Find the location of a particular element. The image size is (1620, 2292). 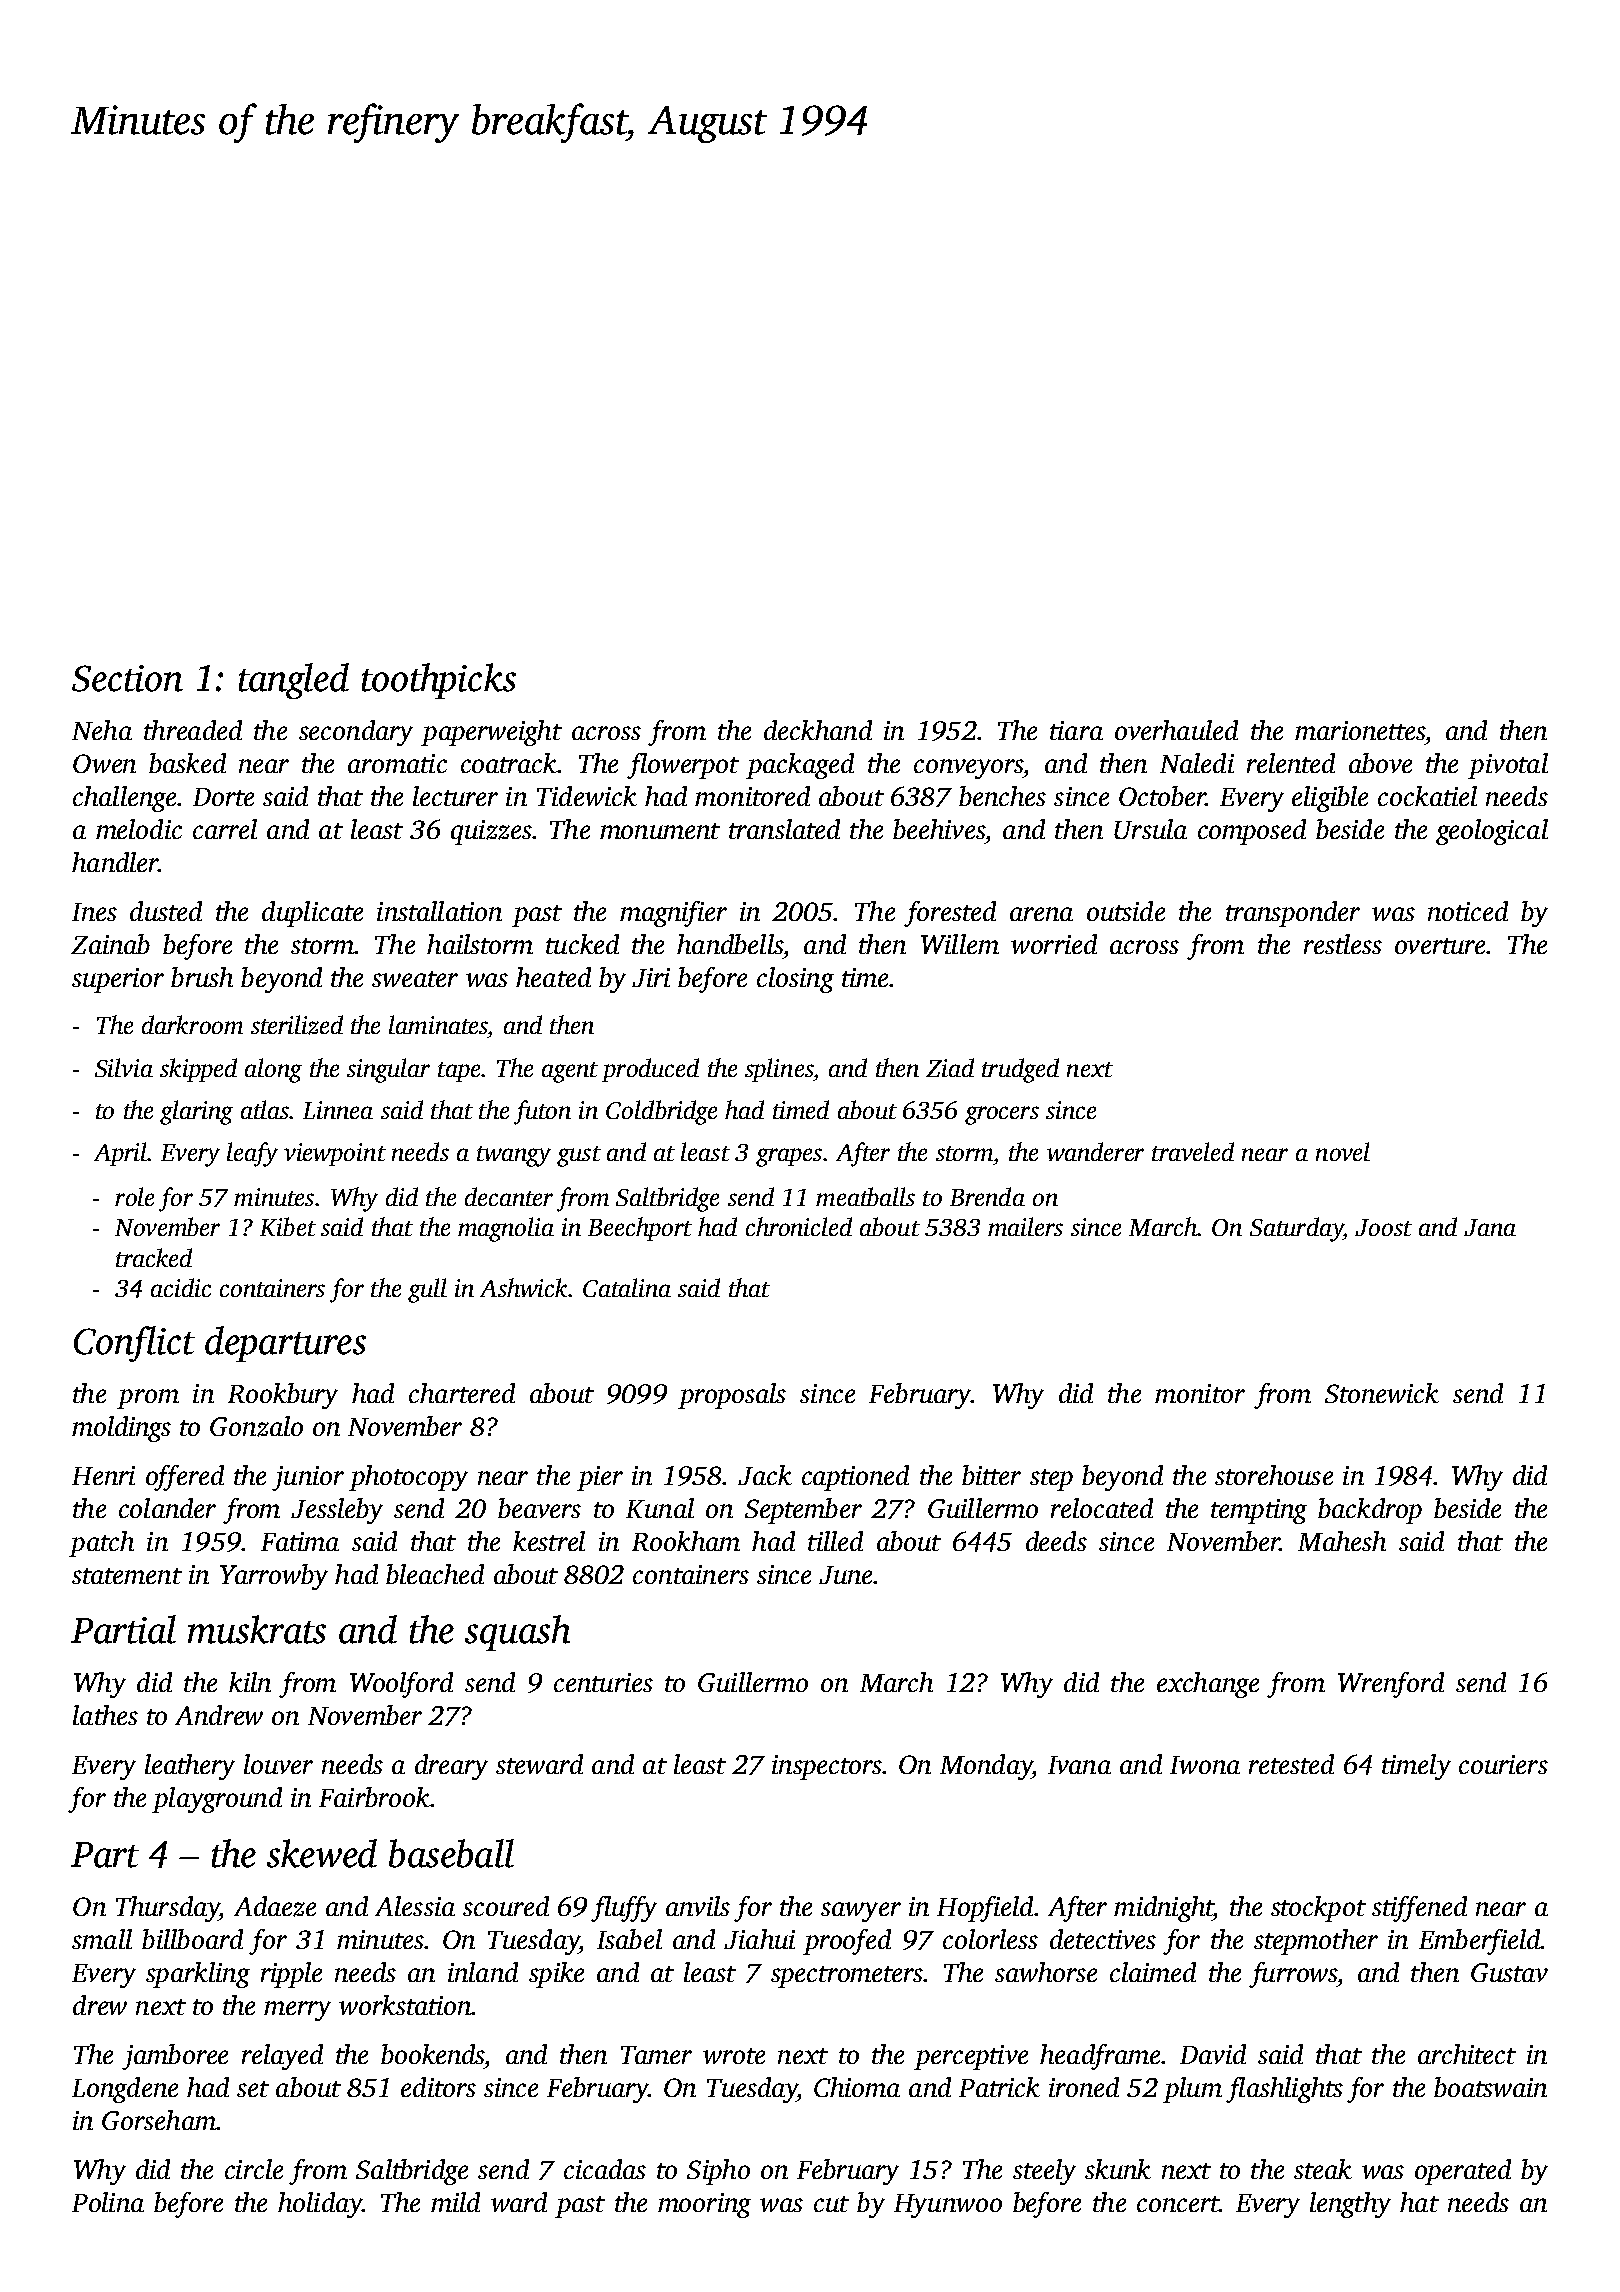

Conflict is located at coordinates (134, 1344).
